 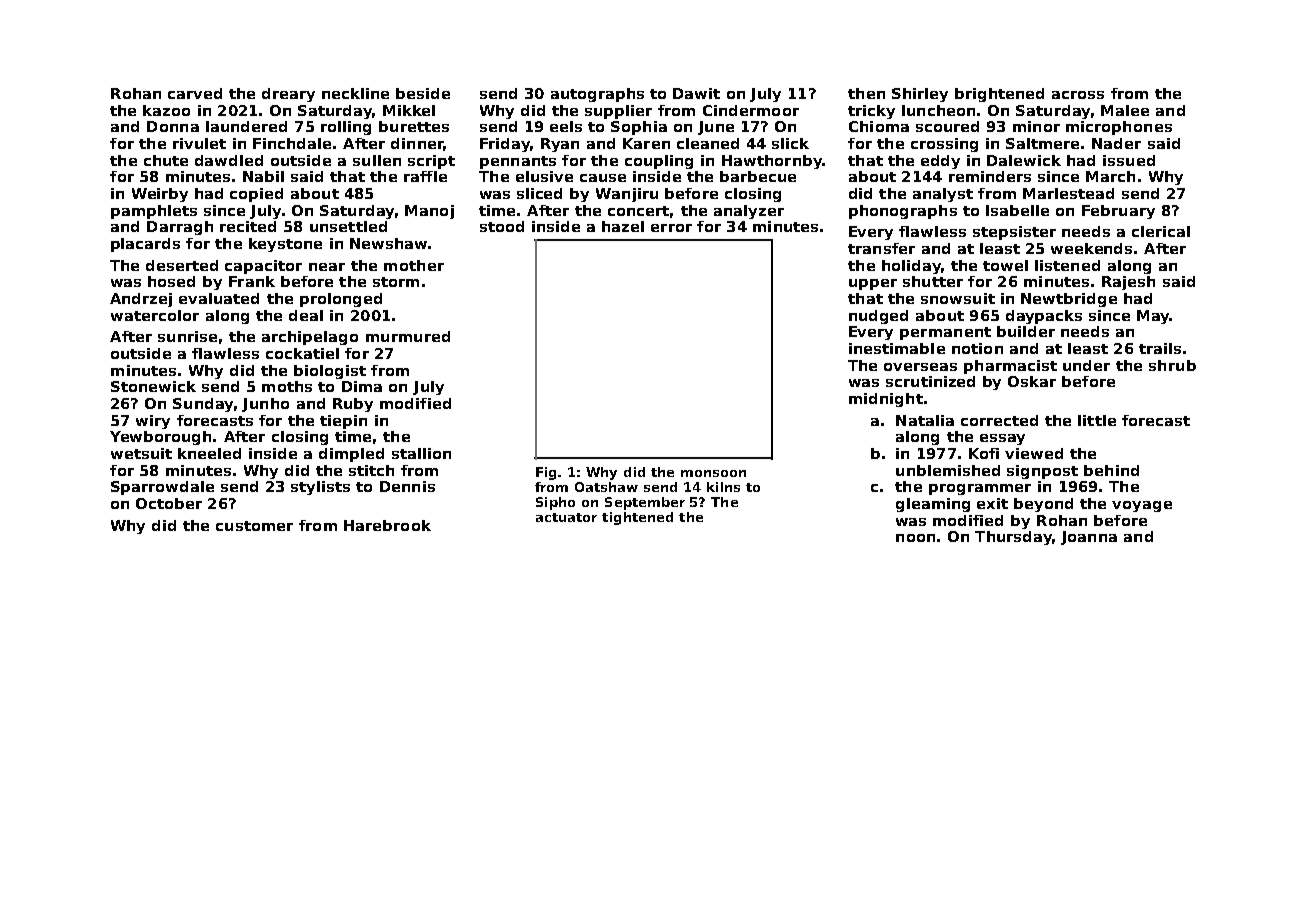 I want to click on Shirley, so click(x=920, y=95).
